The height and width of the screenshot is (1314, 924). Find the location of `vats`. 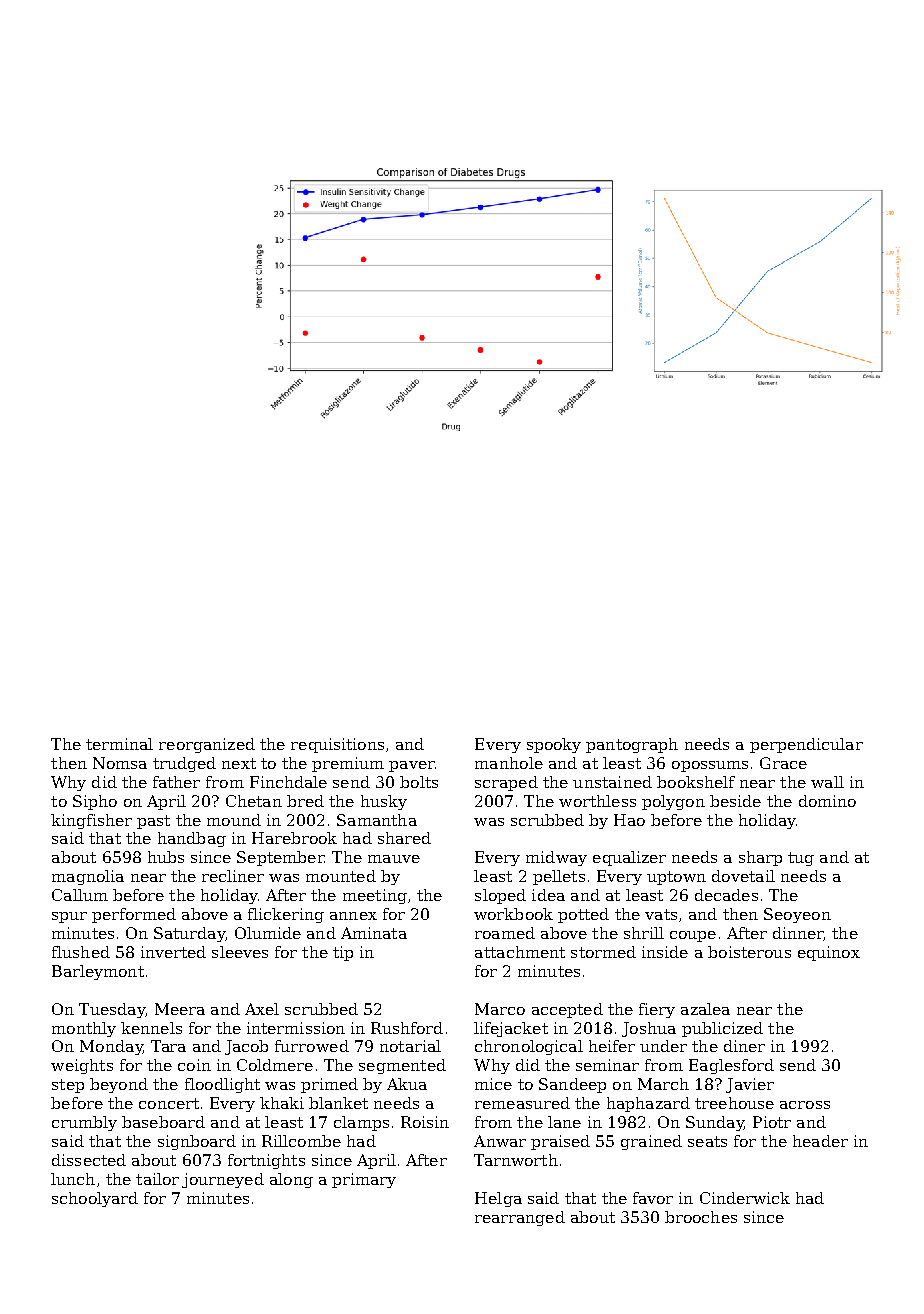

vats is located at coordinates (661, 914).
